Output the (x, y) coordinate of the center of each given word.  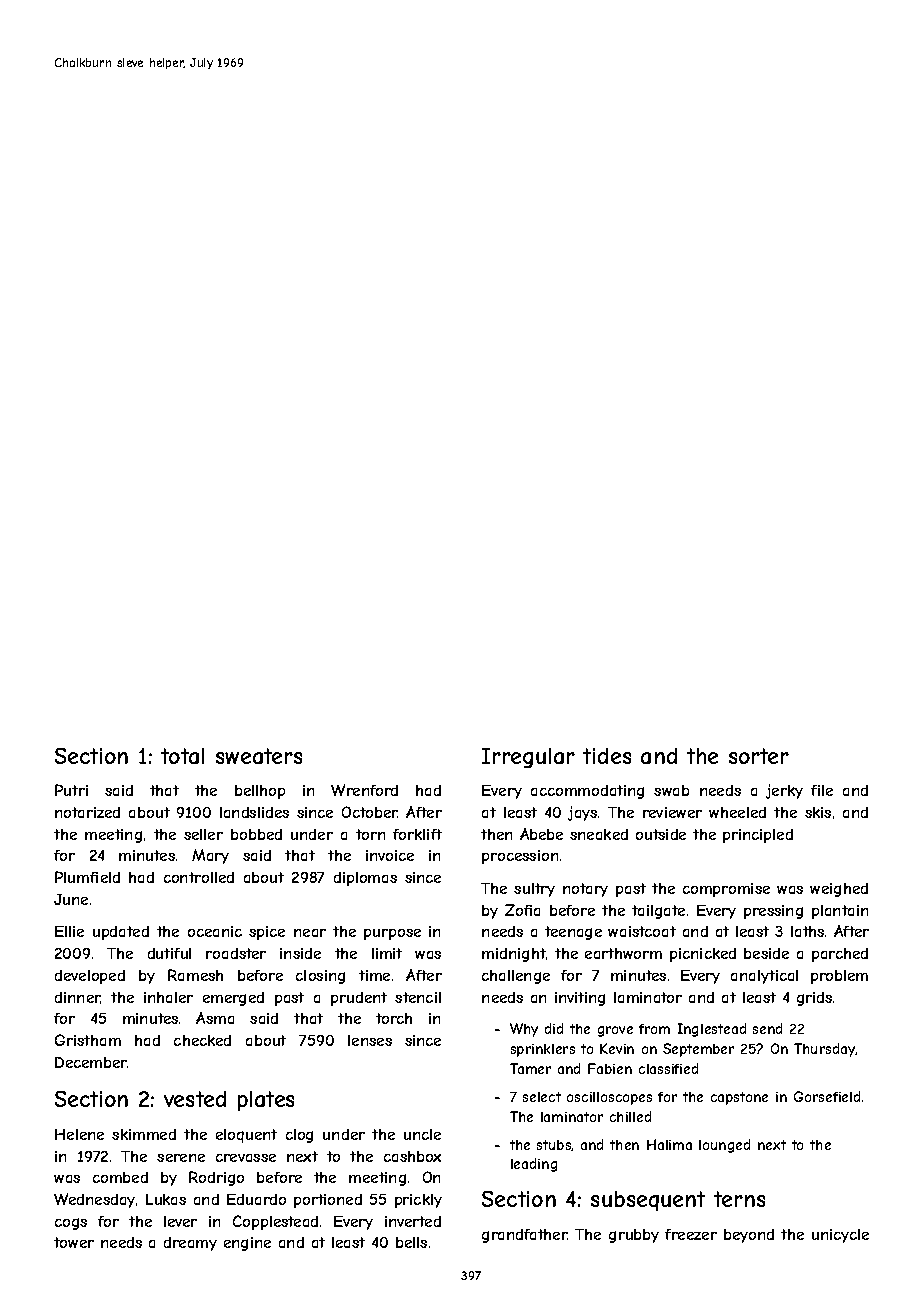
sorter (759, 756)
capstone (739, 1098)
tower (74, 1242)
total (182, 756)
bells (411, 1242)
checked (202, 1040)
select (542, 1097)
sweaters (259, 756)
